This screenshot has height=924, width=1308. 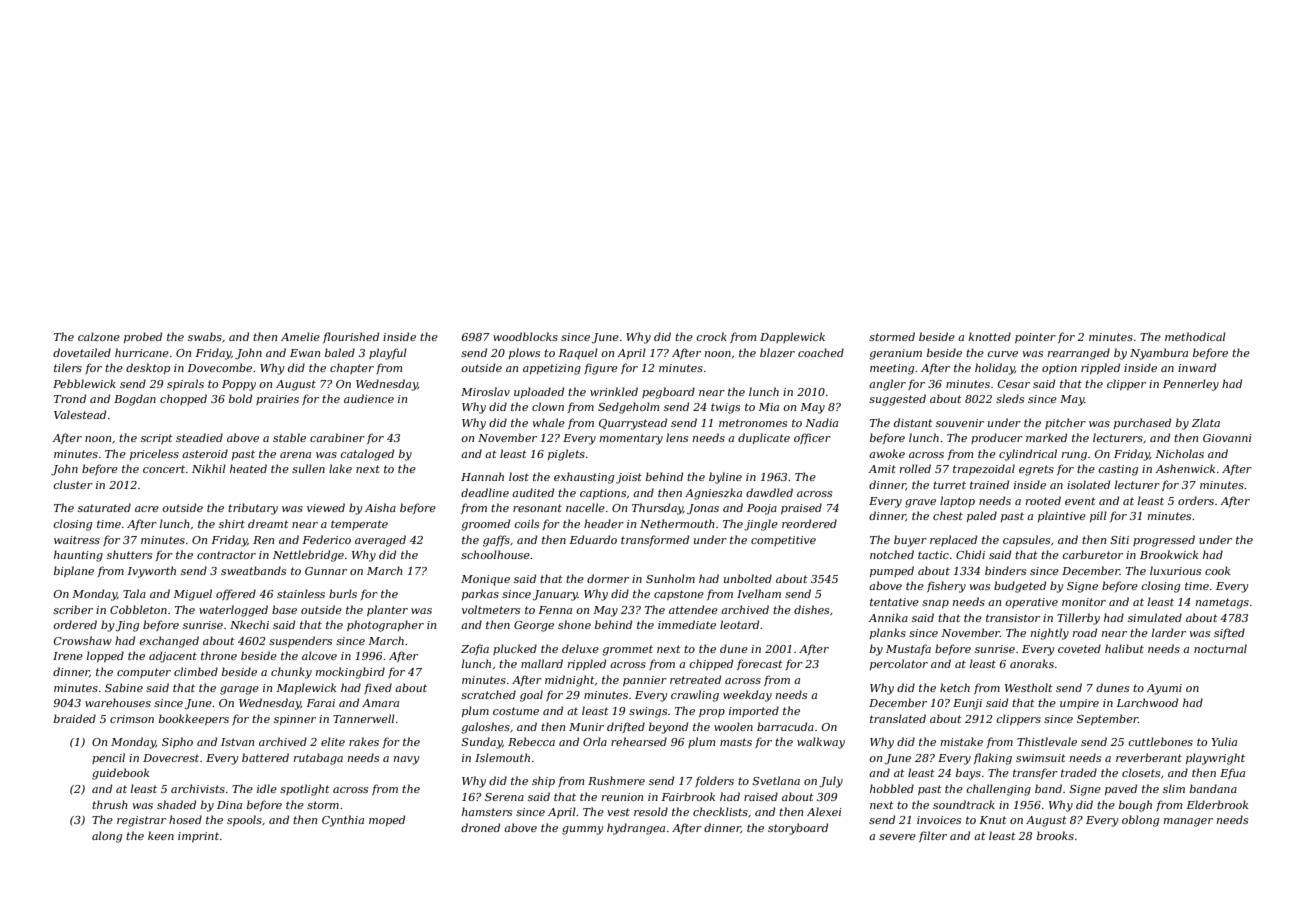 I want to click on Brookwick, so click(x=1169, y=554).
